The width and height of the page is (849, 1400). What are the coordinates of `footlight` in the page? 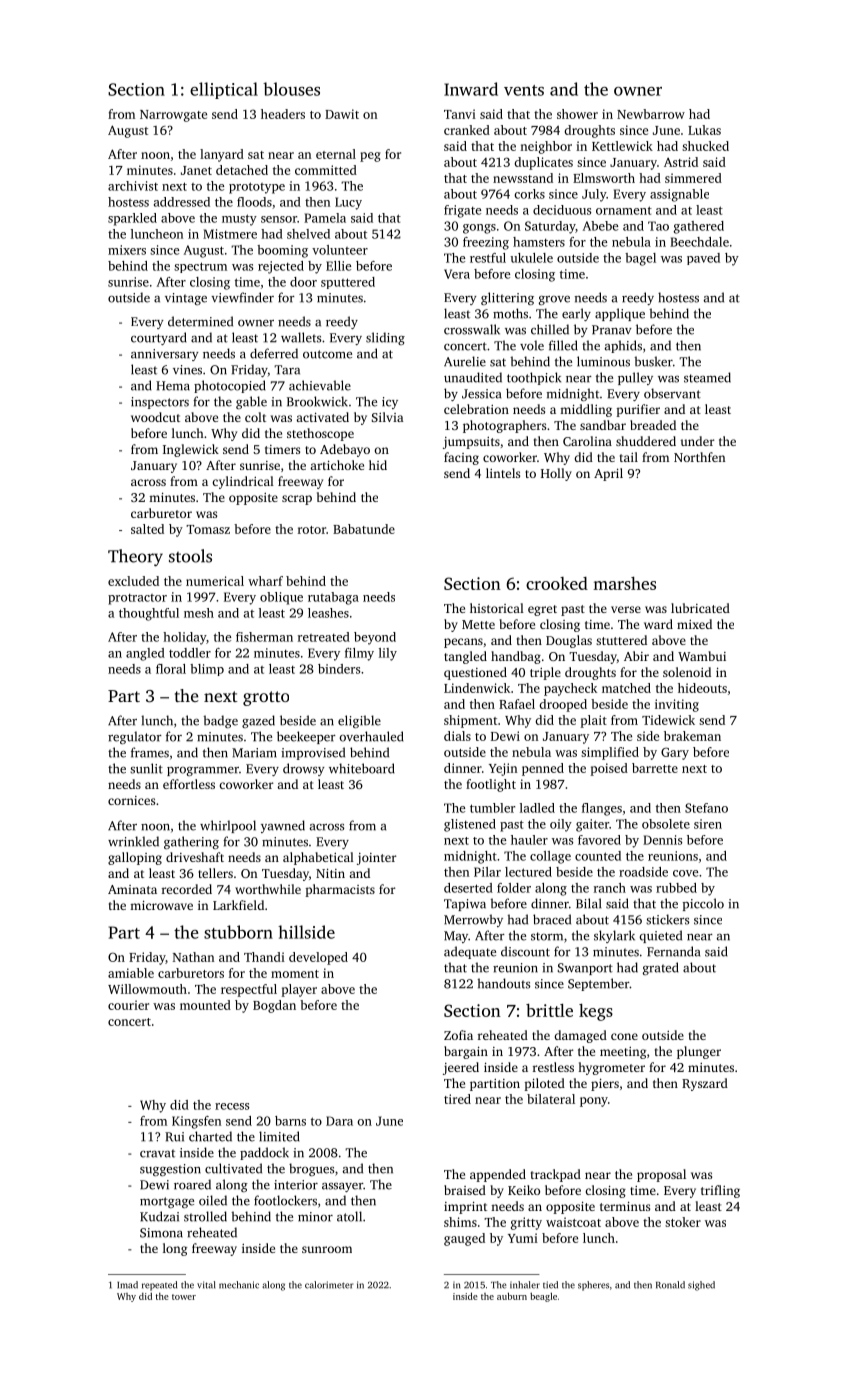 It's located at (491, 785).
